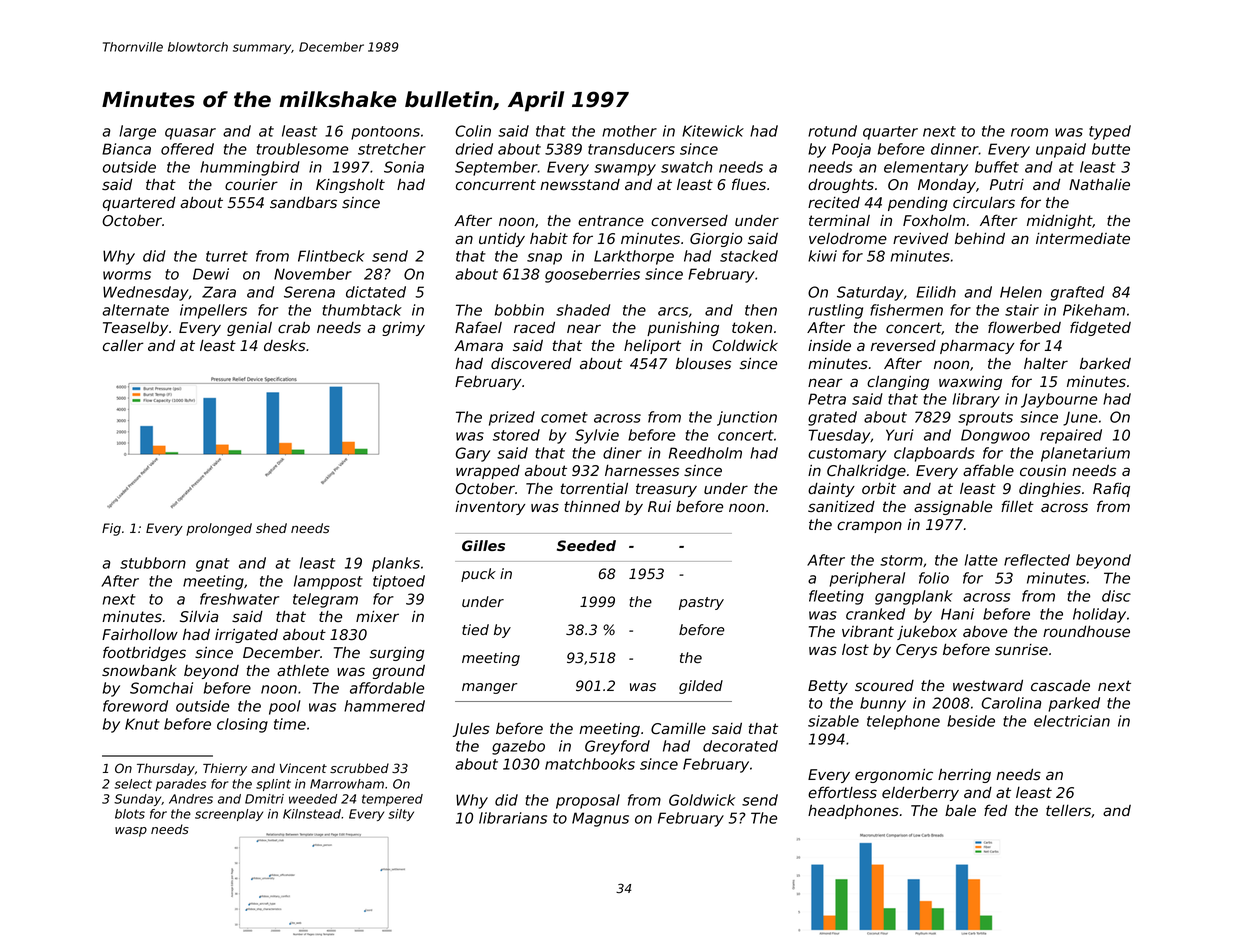 The width and height of the document is (1233, 952). What do you see at coordinates (1099, 184) in the document?
I see `Nathalie` at bounding box center [1099, 184].
